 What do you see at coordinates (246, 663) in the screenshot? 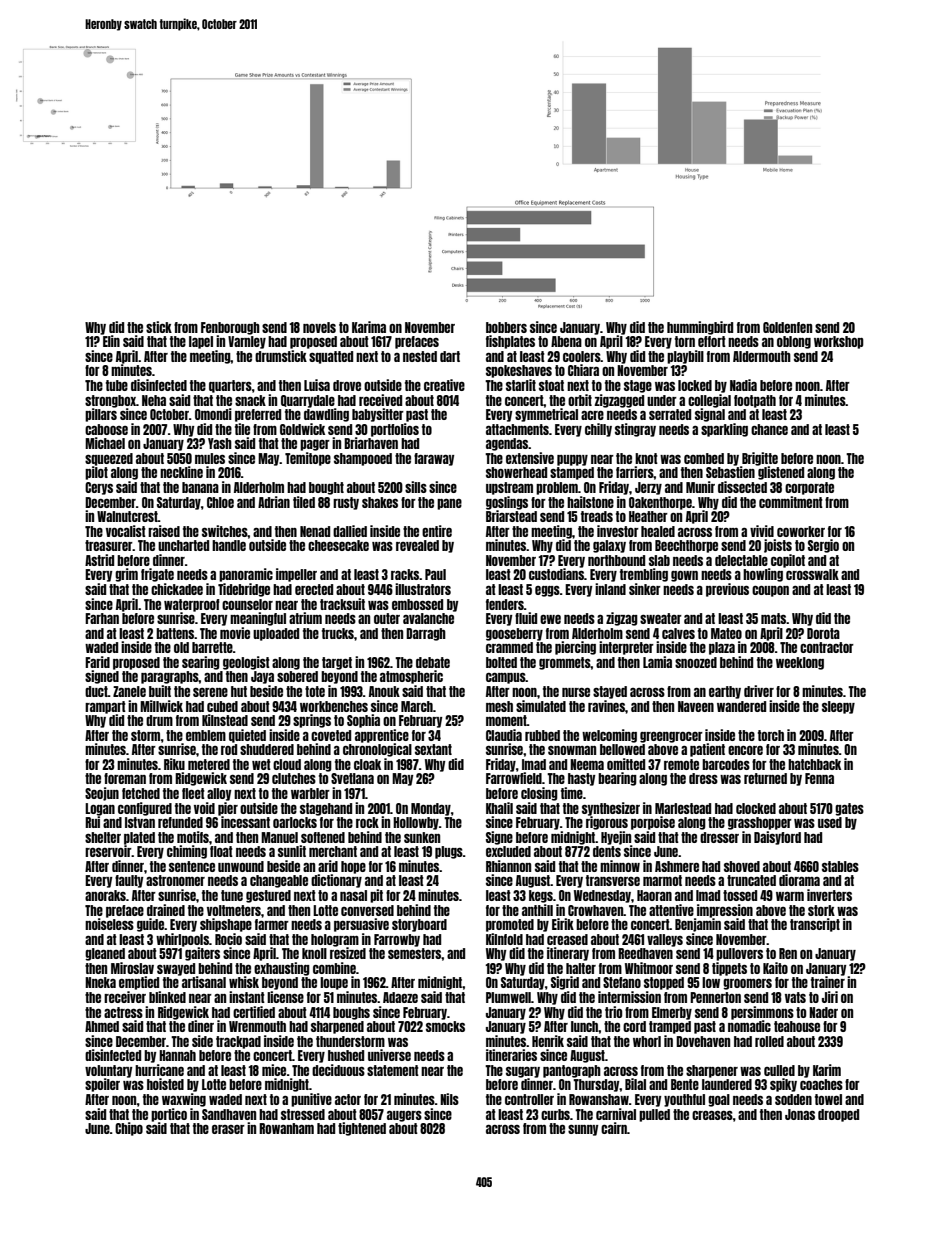
I see `geologist` at bounding box center [246, 663].
